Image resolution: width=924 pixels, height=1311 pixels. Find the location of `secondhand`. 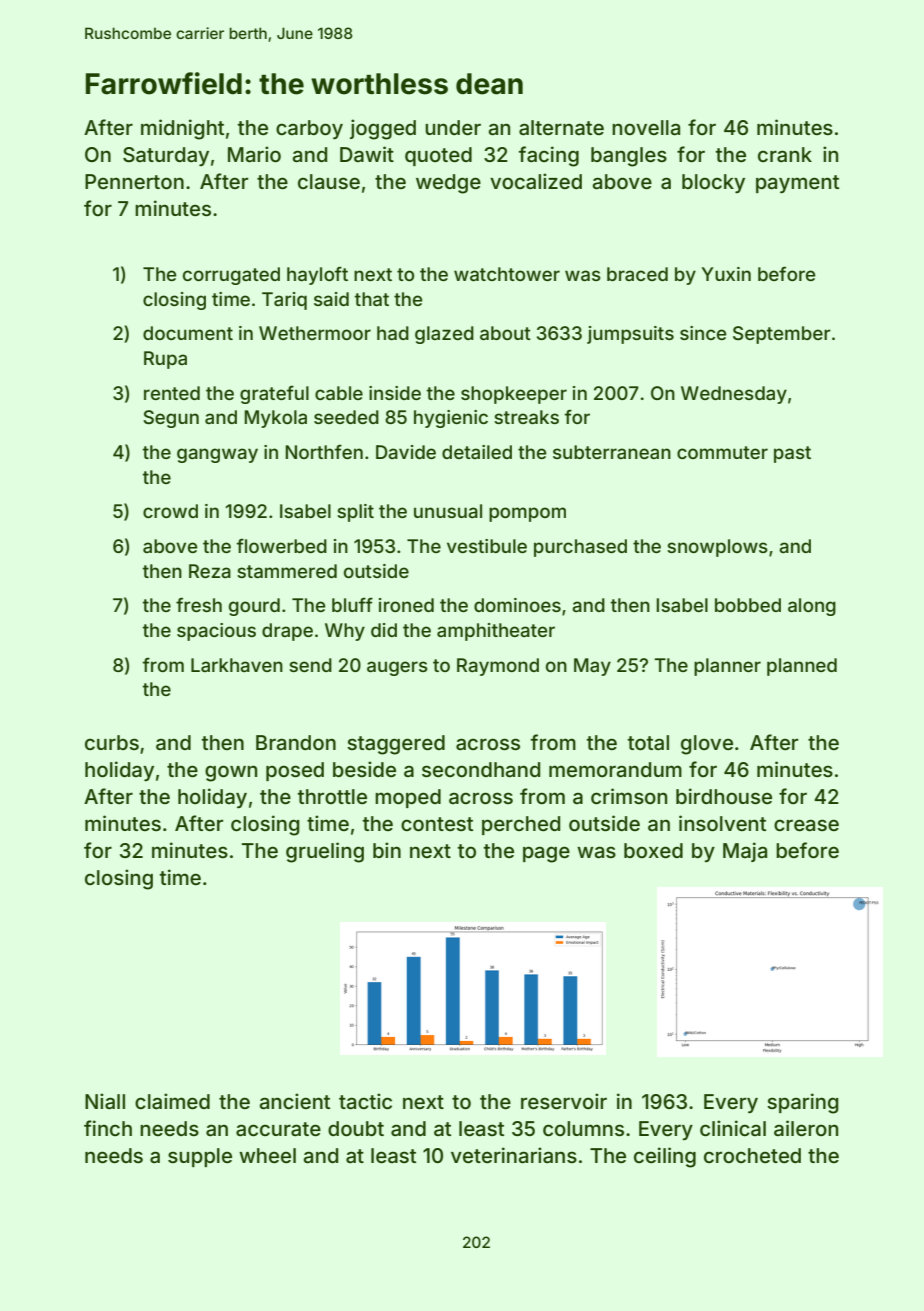

secondhand is located at coordinates (481, 769).
